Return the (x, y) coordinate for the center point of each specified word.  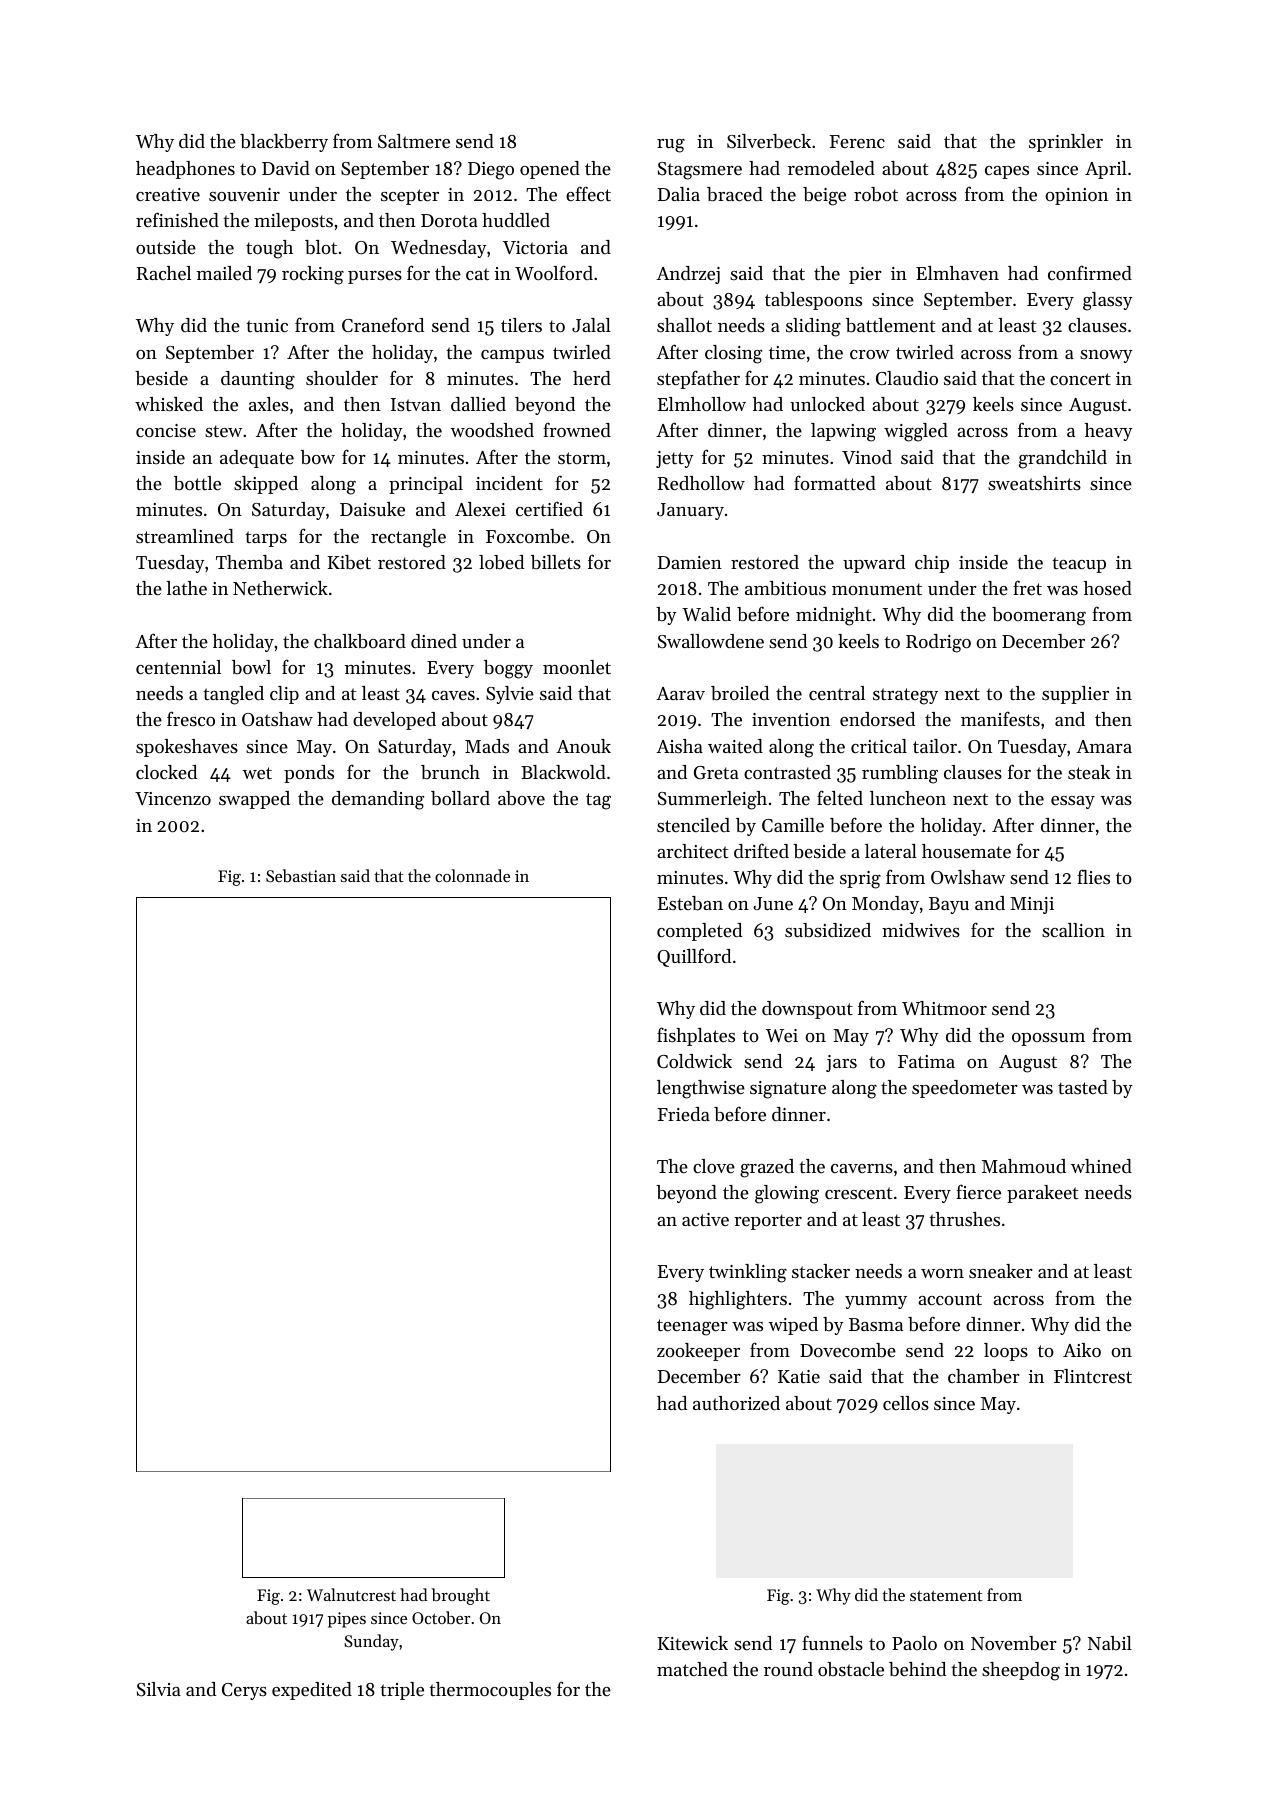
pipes (347, 1620)
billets (556, 562)
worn (942, 1273)
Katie (799, 1376)
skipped (266, 485)
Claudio (907, 378)
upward (874, 564)
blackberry (284, 143)
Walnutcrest (351, 1594)
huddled (516, 220)
